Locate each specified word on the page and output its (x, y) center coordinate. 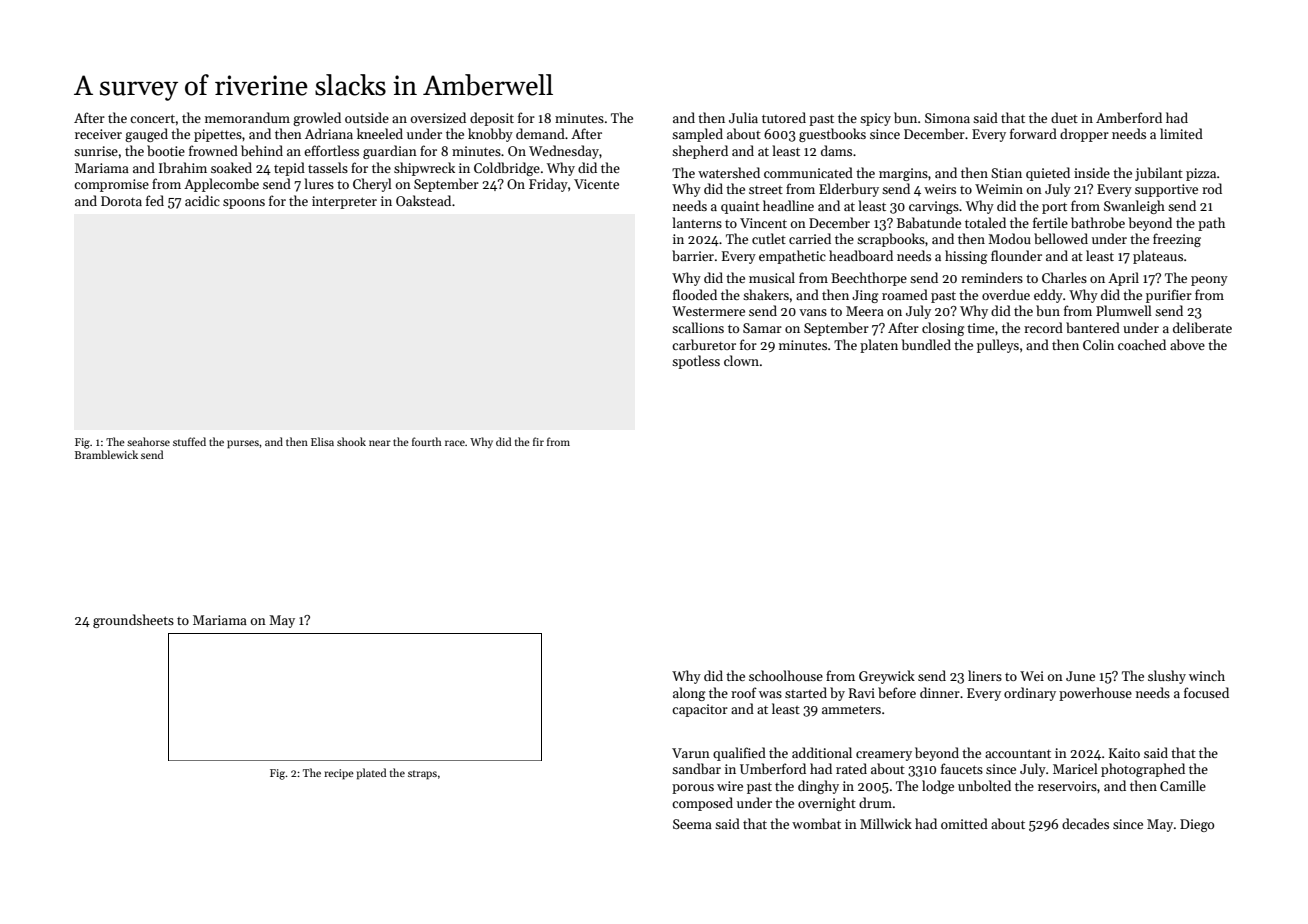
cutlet (769, 238)
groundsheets (133, 621)
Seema (692, 824)
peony (1209, 281)
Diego (1197, 825)
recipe (339, 774)
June (1080, 676)
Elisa (322, 441)
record (1043, 327)
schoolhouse (786, 675)
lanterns (697, 222)
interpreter (344, 202)
